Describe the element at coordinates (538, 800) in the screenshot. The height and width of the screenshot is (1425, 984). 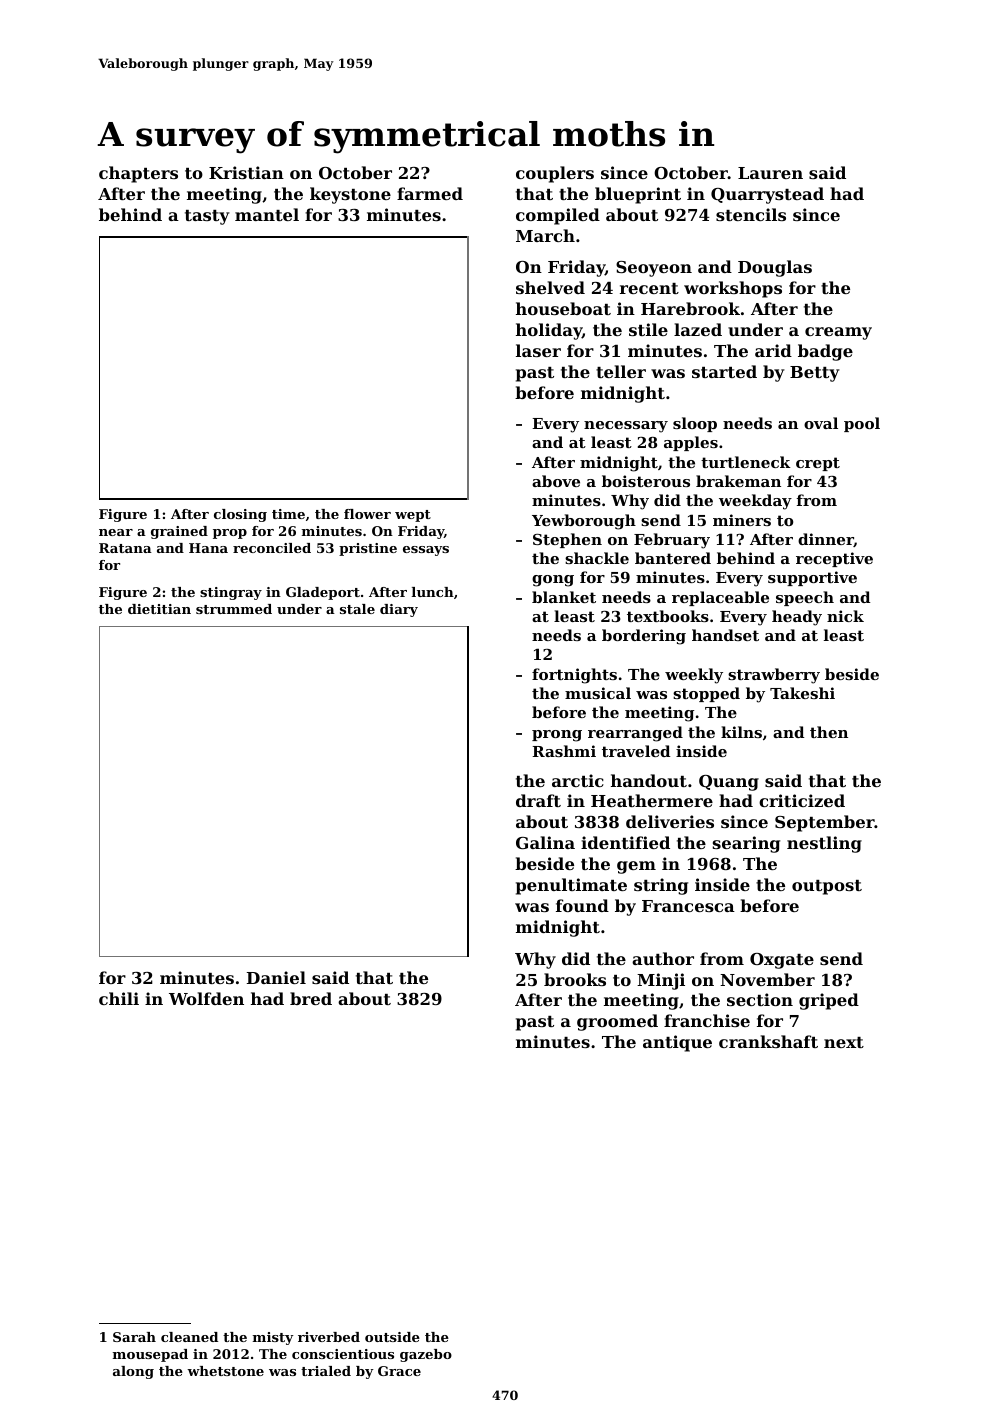
I see `draft` at that location.
